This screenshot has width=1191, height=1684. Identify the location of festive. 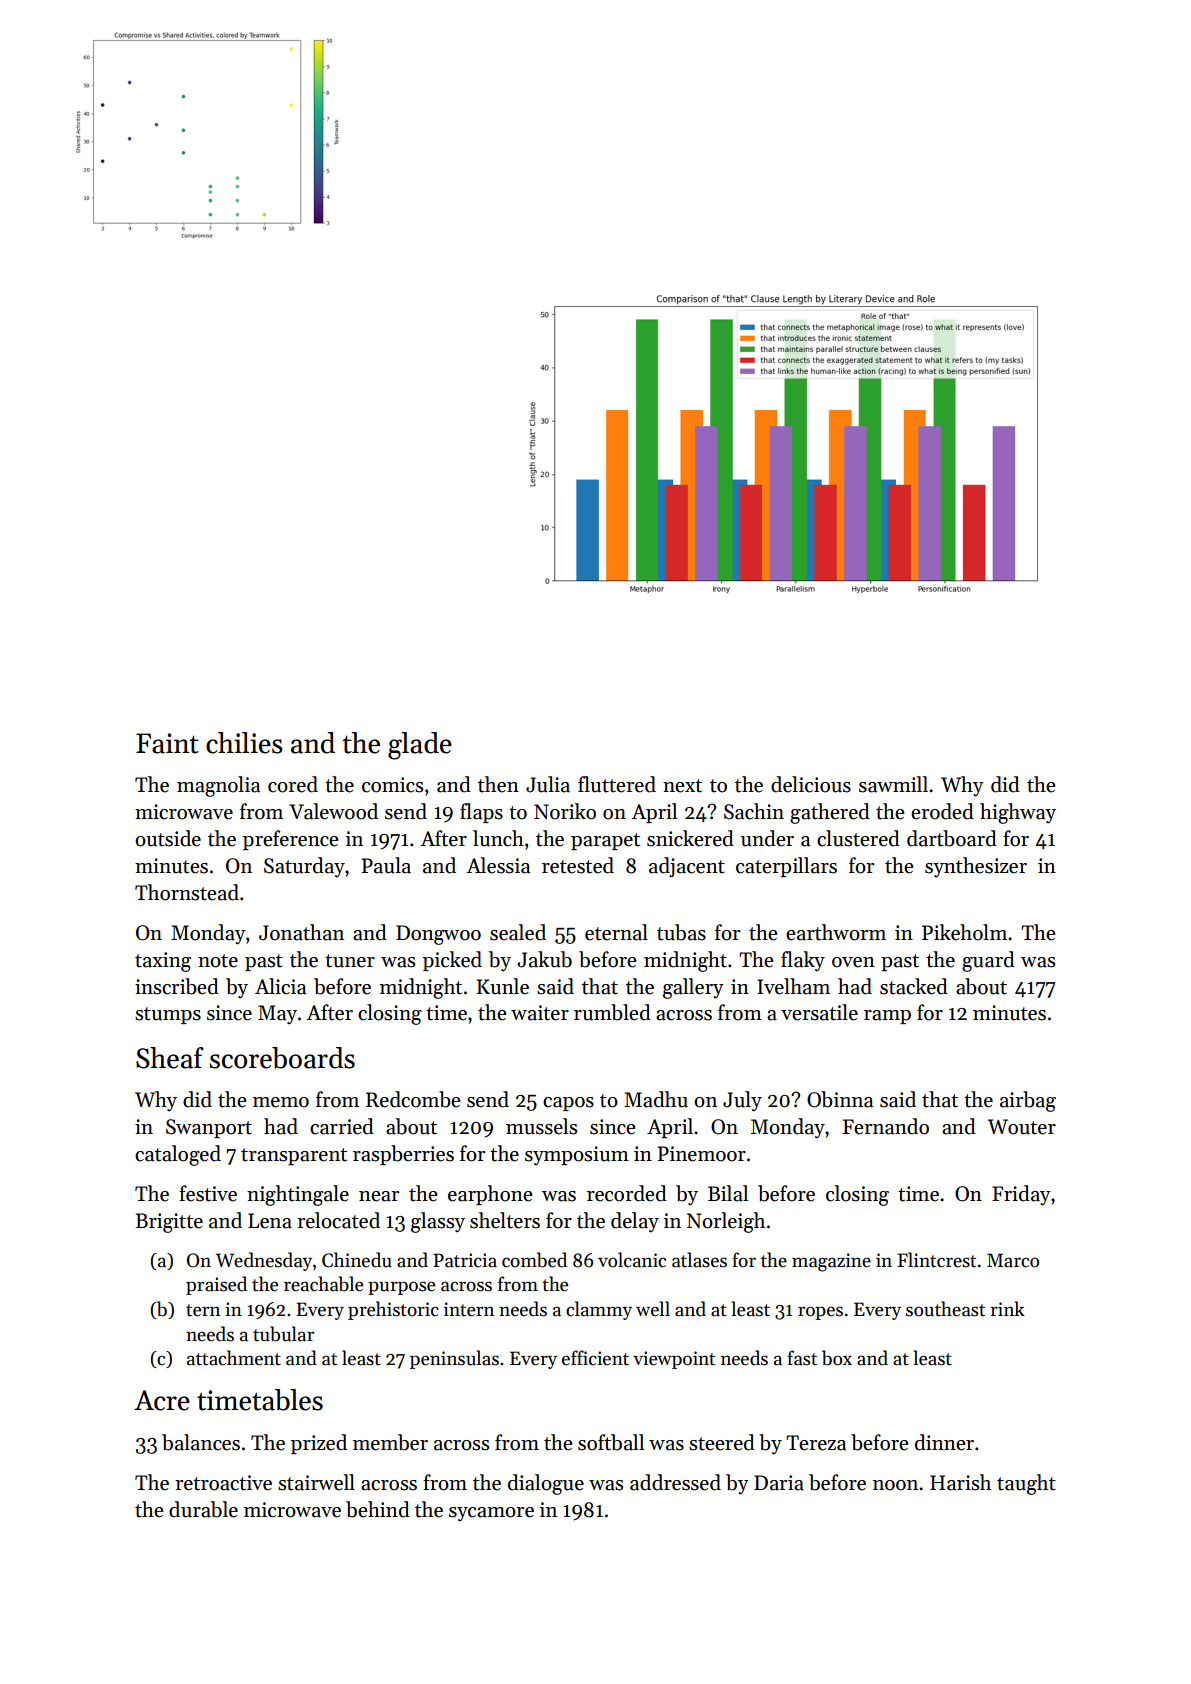
(208, 1193).
